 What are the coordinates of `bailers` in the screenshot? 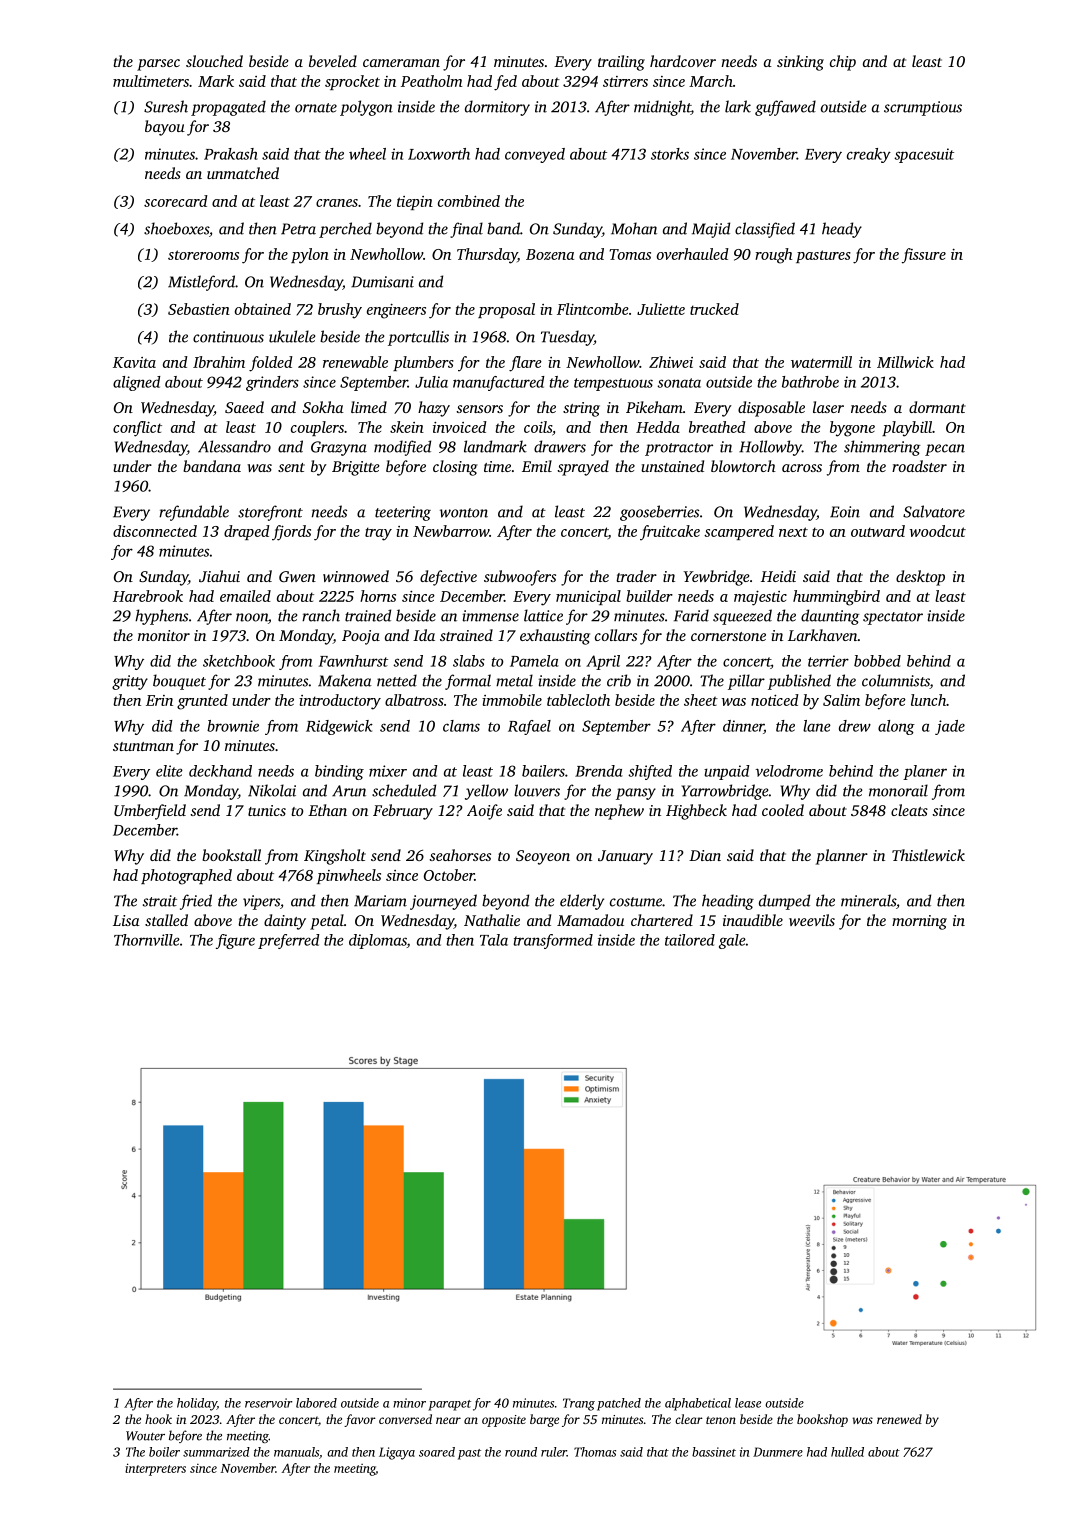 It's located at (543, 771).
